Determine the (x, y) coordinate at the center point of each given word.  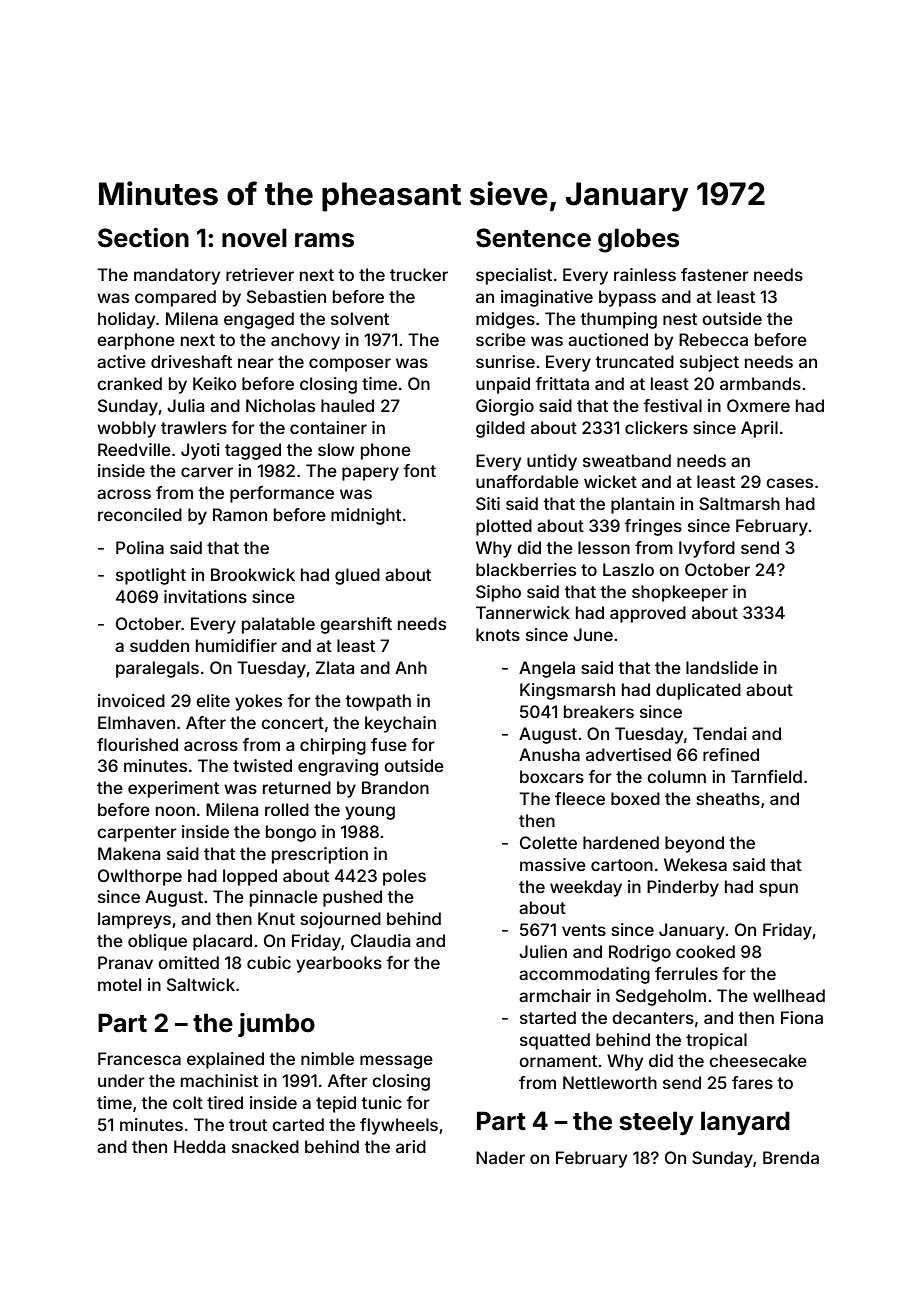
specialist (514, 276)
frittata (562, 383)
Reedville (134, 449)
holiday (126, 320)
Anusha (549, 754)
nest (680, 319)
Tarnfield (766, 776)
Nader (500, 1157)
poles (404, 877)
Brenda (791, 1157)
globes (638, 240)
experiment (173, 789)
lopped (250, 877)
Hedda (199, 1146)
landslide (722, 667)
